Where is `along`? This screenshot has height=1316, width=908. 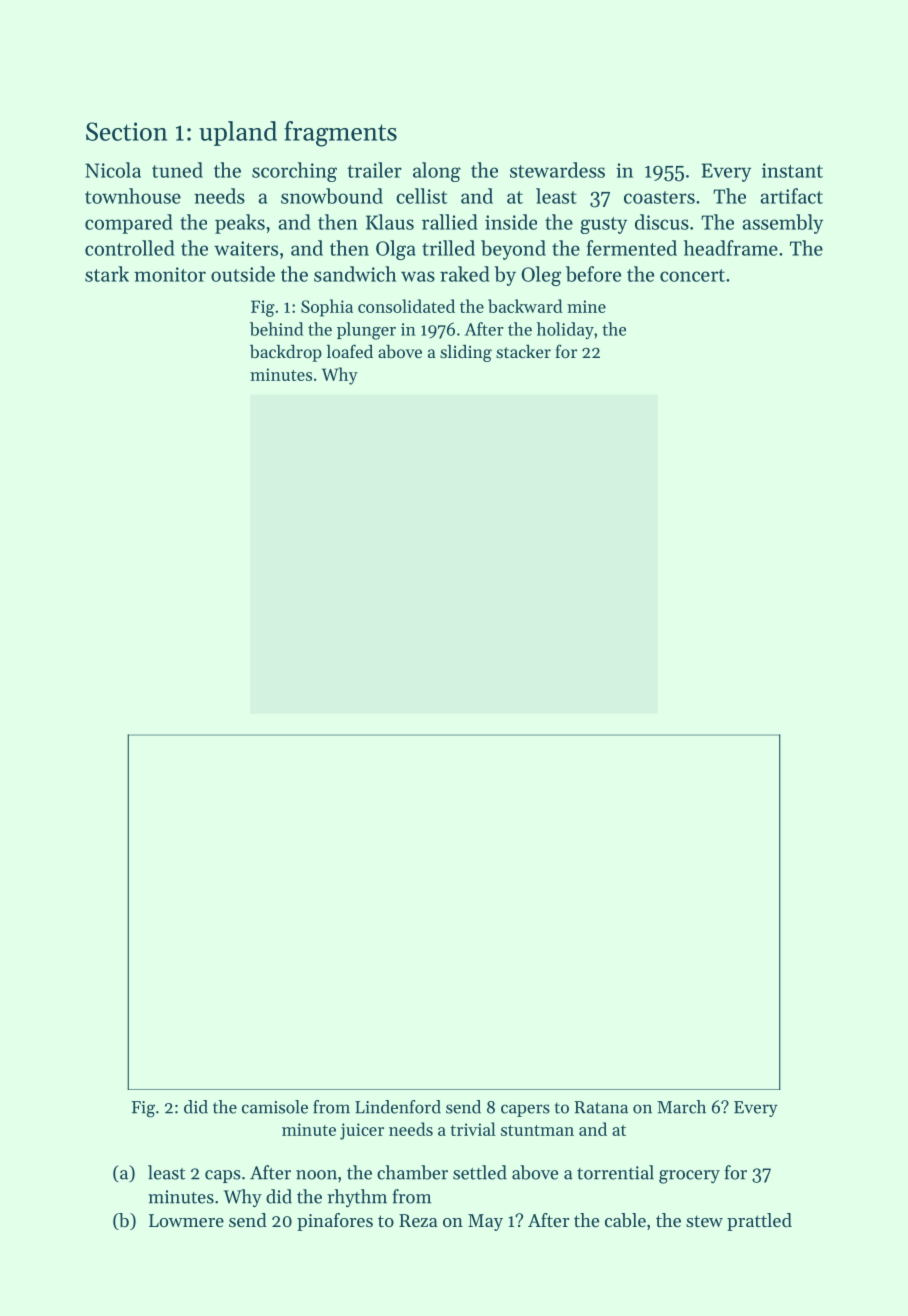 along is located at coordinates (437, 172).
